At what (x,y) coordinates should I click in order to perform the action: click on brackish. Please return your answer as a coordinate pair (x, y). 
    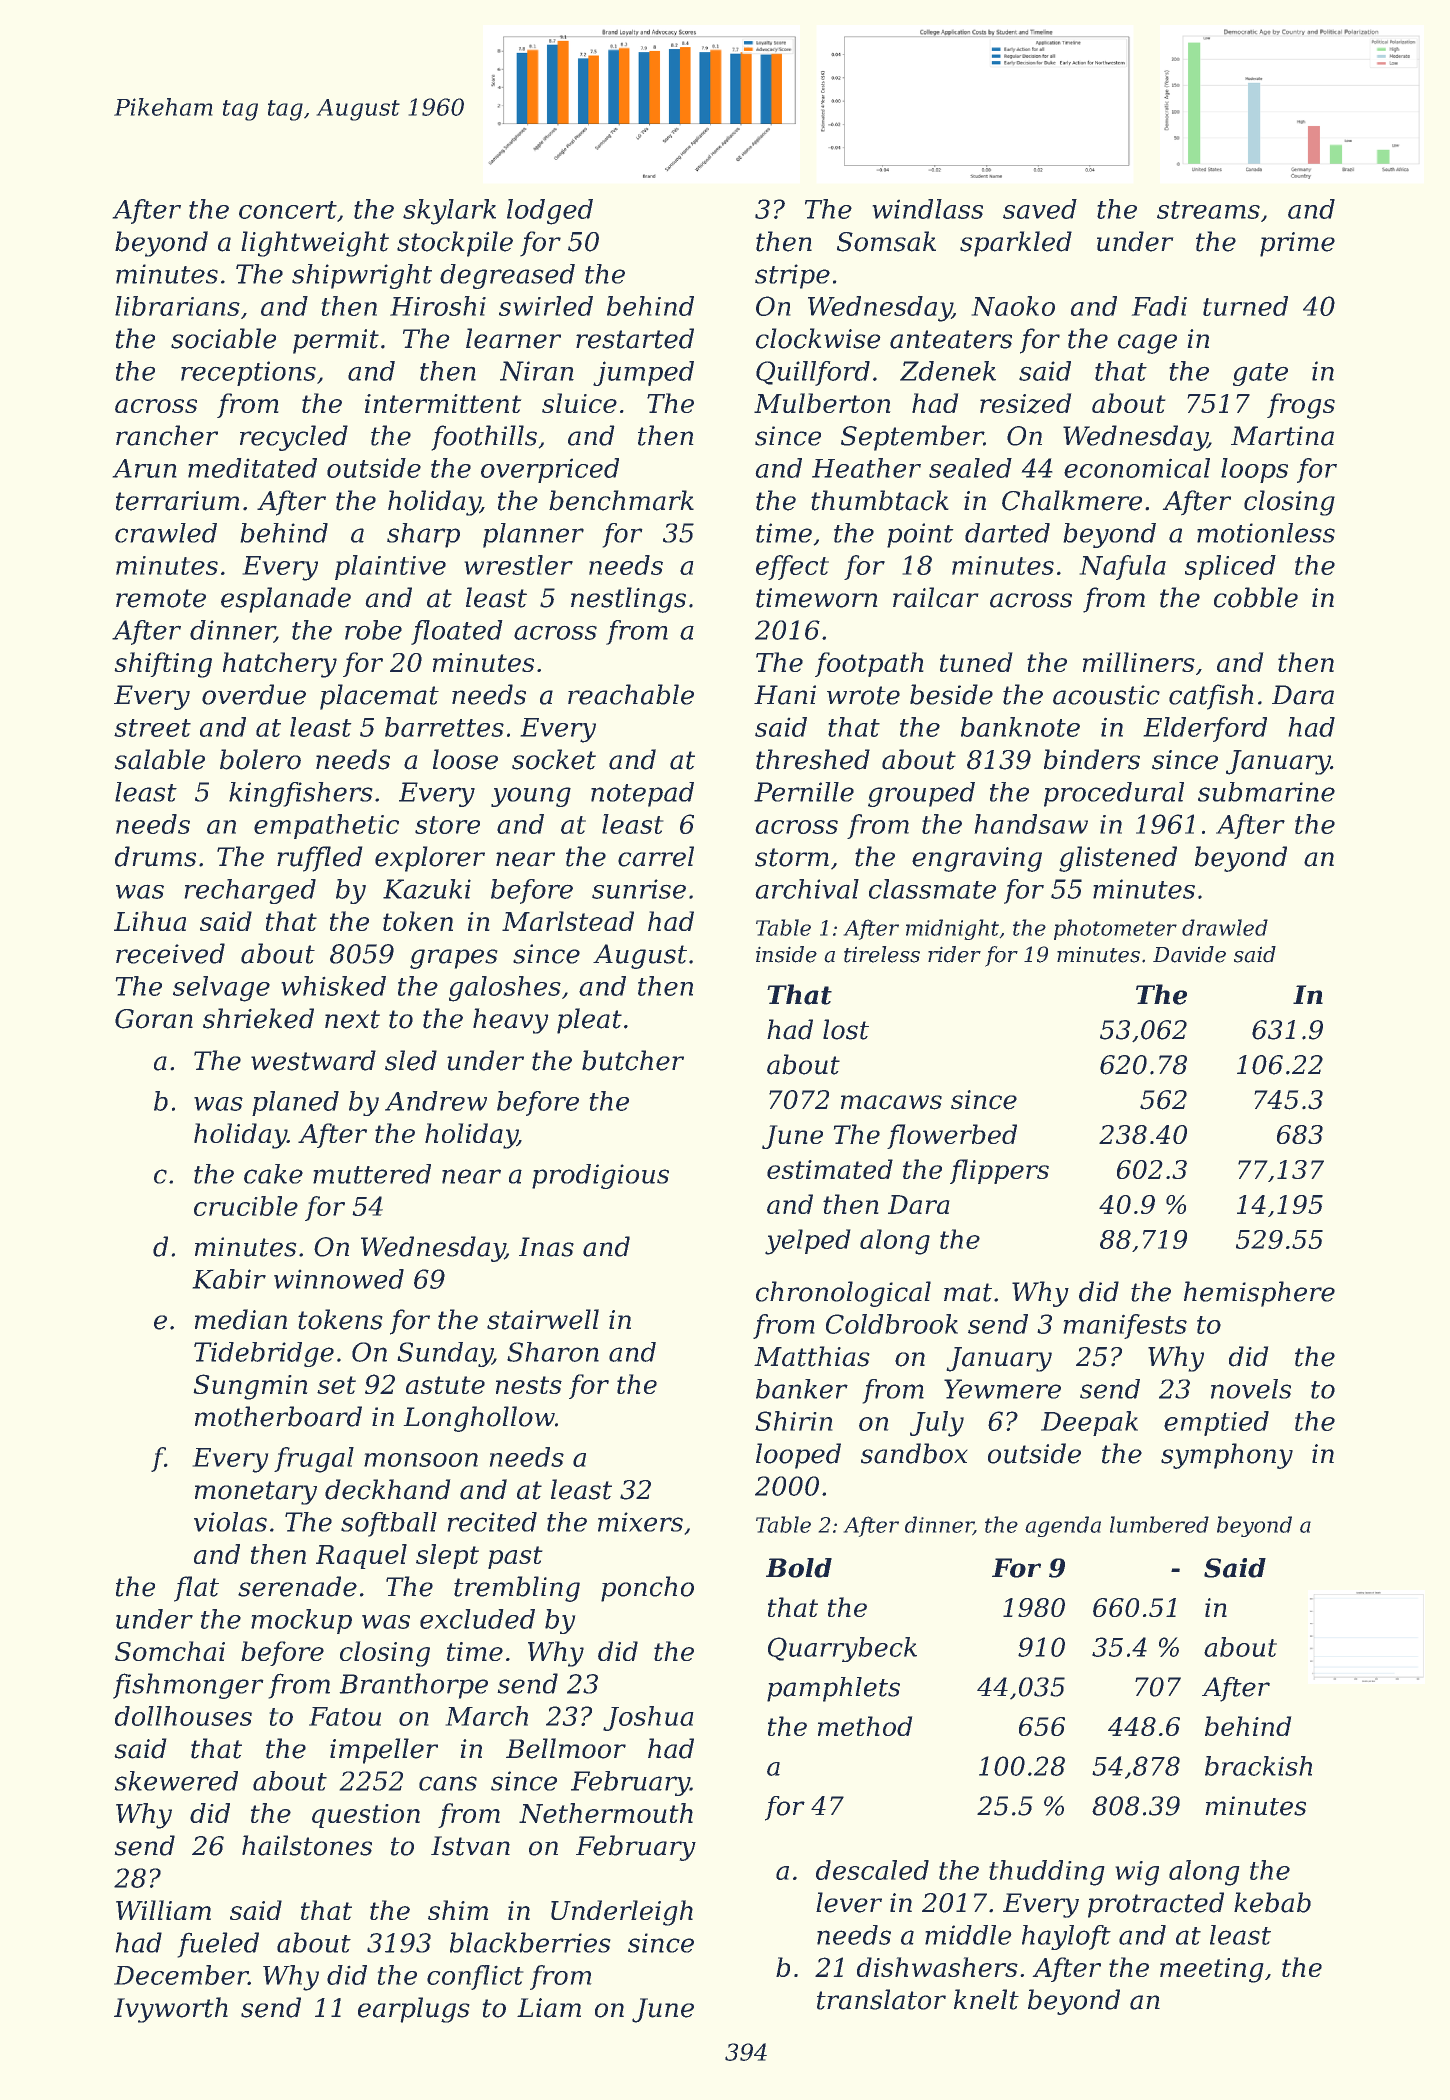
    Looking at the image, I should click on (1258, 1766).
